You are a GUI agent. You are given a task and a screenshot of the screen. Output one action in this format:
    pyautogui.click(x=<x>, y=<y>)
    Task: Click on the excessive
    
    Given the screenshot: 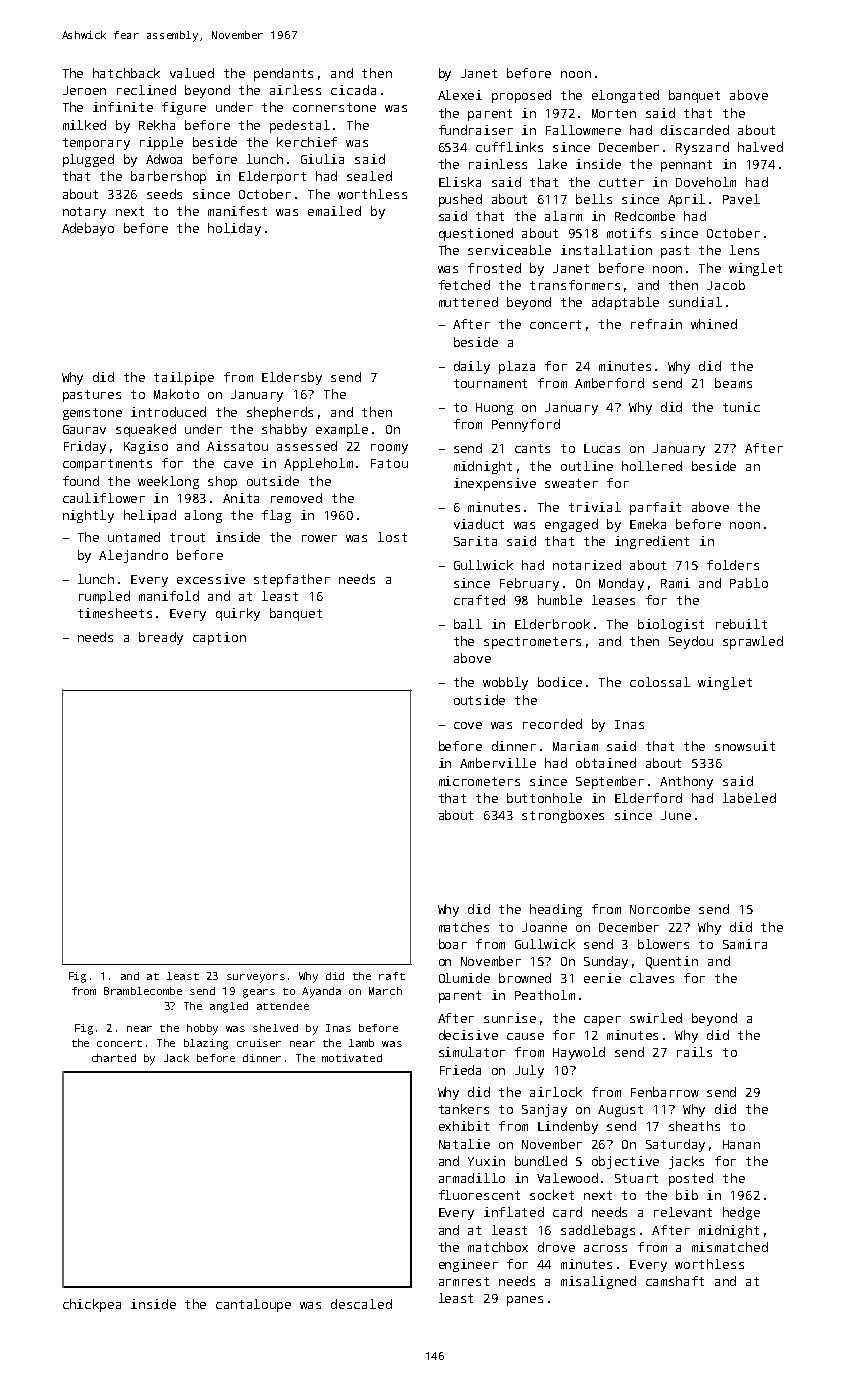 What is the action you would take?
    pyautogui.click(x=211, y=579)
